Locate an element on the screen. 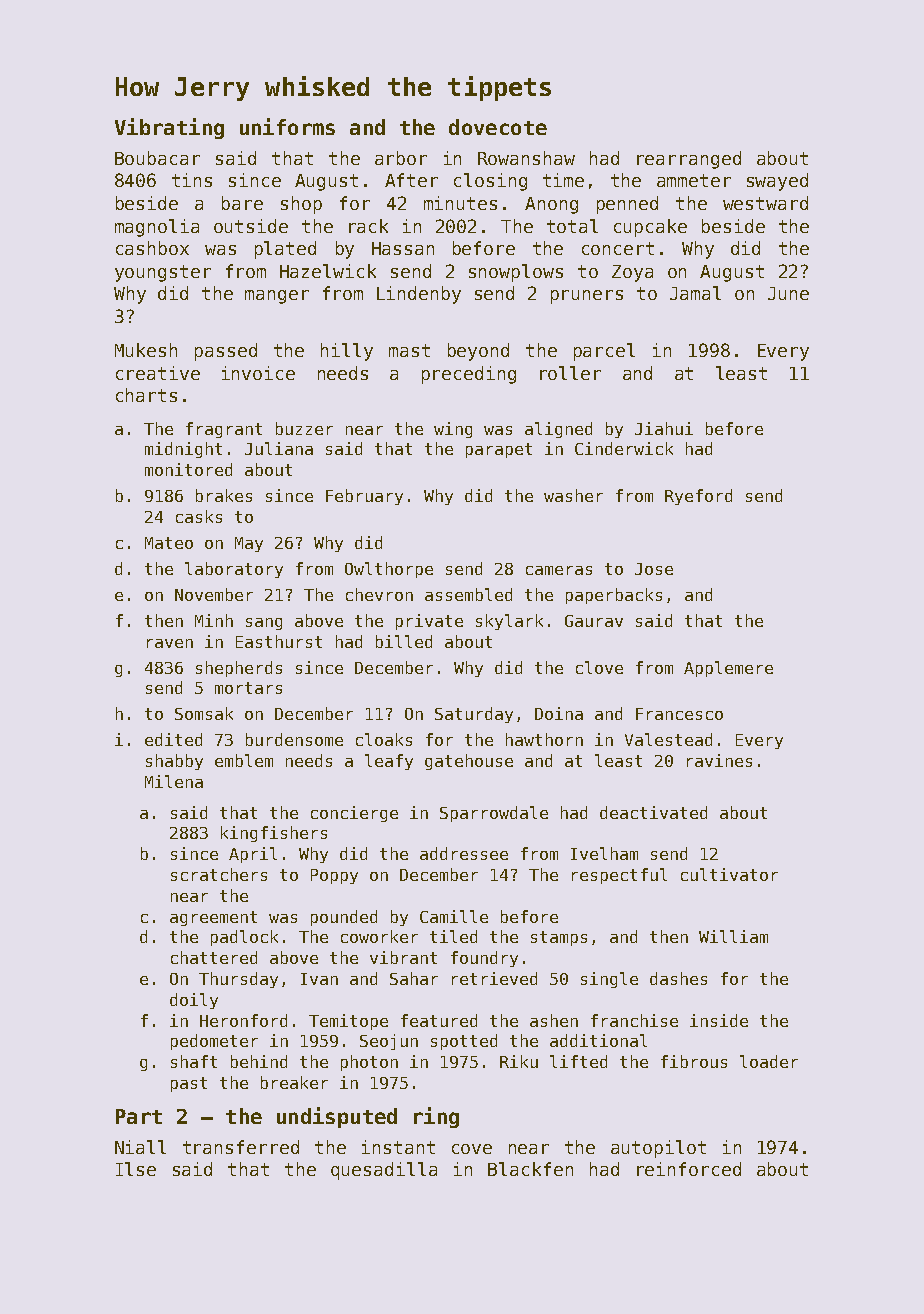 This screenshot has width=924, height=1314. Vibrating is located at coordinates (169, 128).
